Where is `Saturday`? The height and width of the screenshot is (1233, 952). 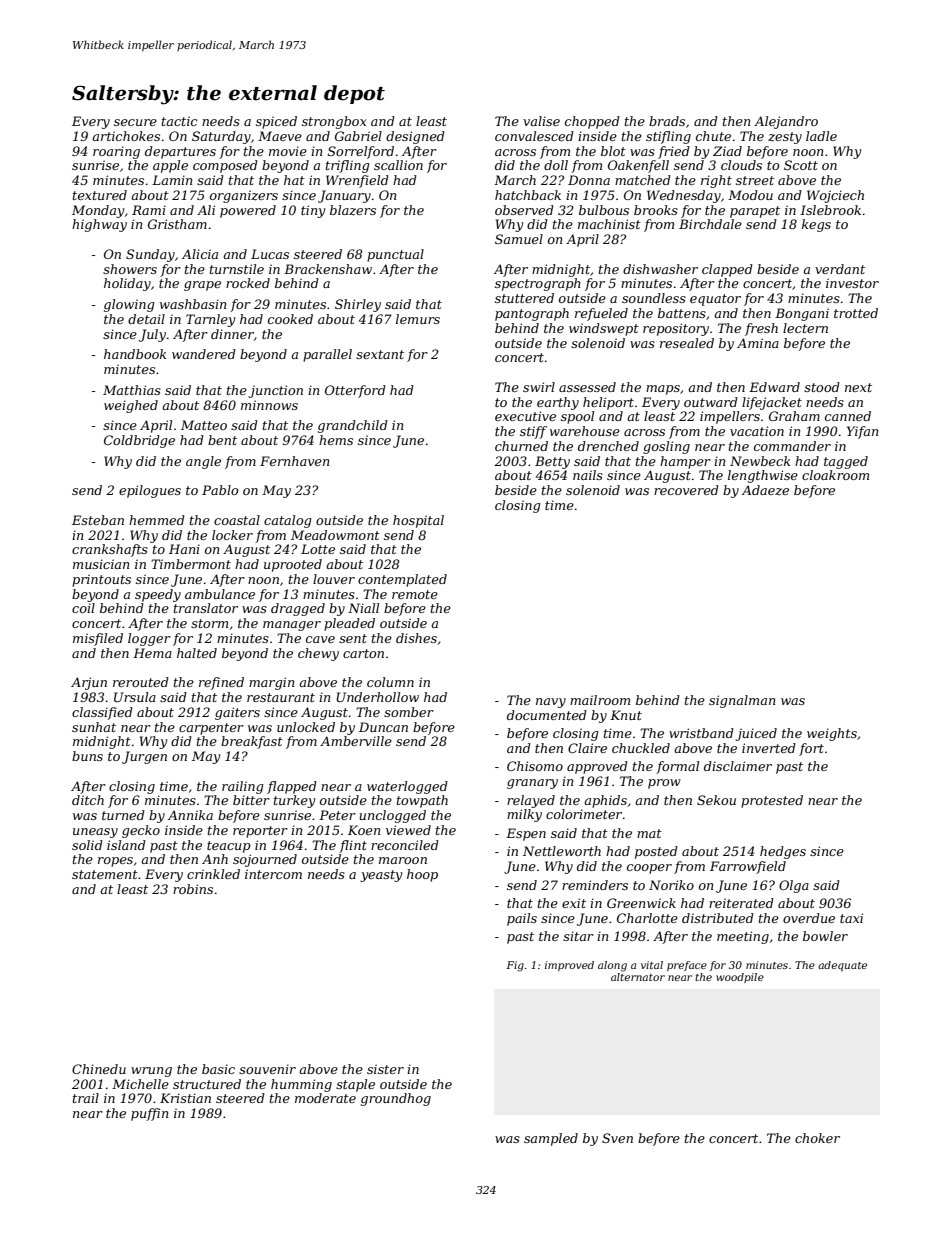 Saturday is located at coordinates (221, 137).
